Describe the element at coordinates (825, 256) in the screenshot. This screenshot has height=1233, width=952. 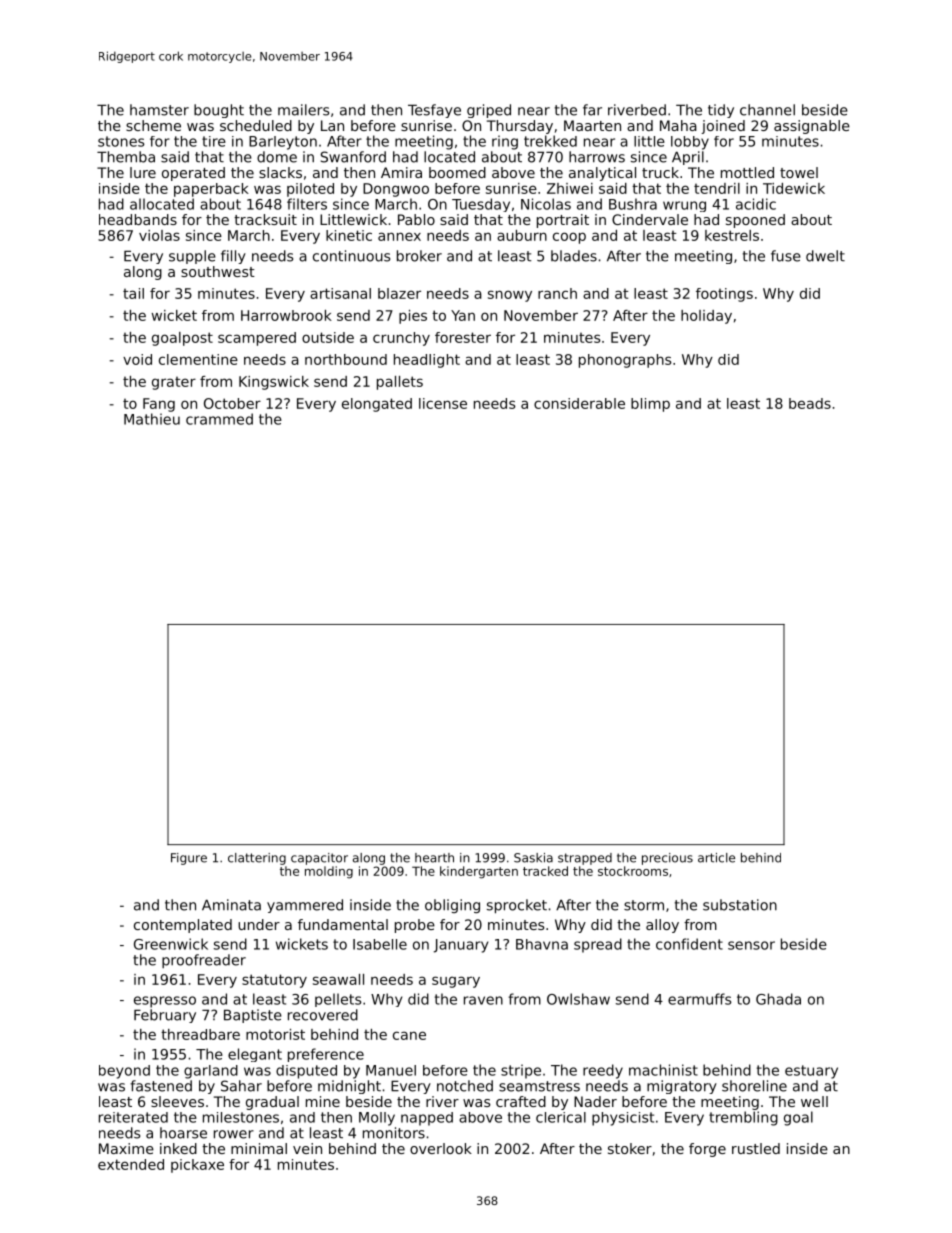
I see `dwelt` at that location.
